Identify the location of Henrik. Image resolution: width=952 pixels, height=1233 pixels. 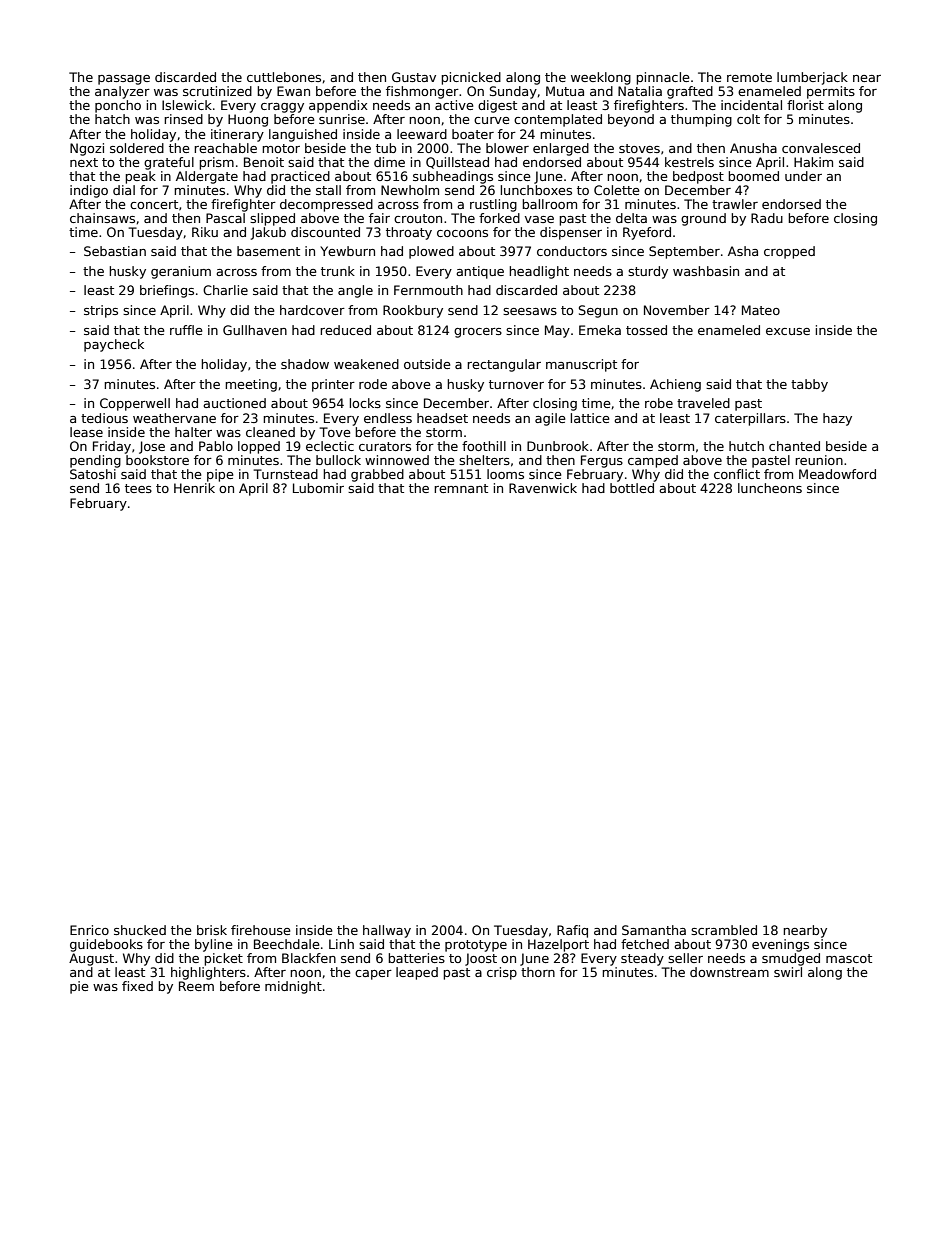
(194, 488).
